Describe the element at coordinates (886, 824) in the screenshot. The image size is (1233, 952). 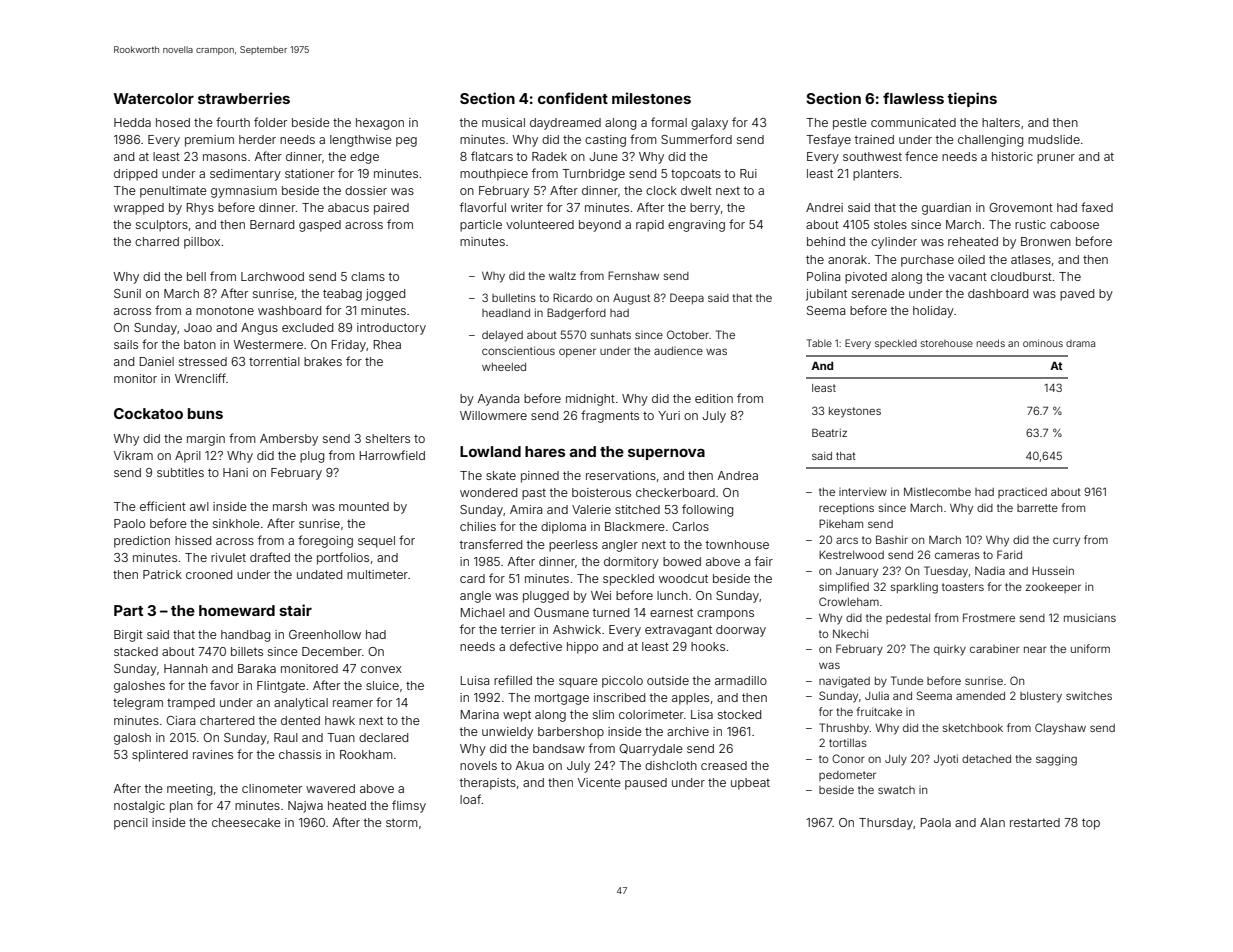
I see `Thursday` at that location.
